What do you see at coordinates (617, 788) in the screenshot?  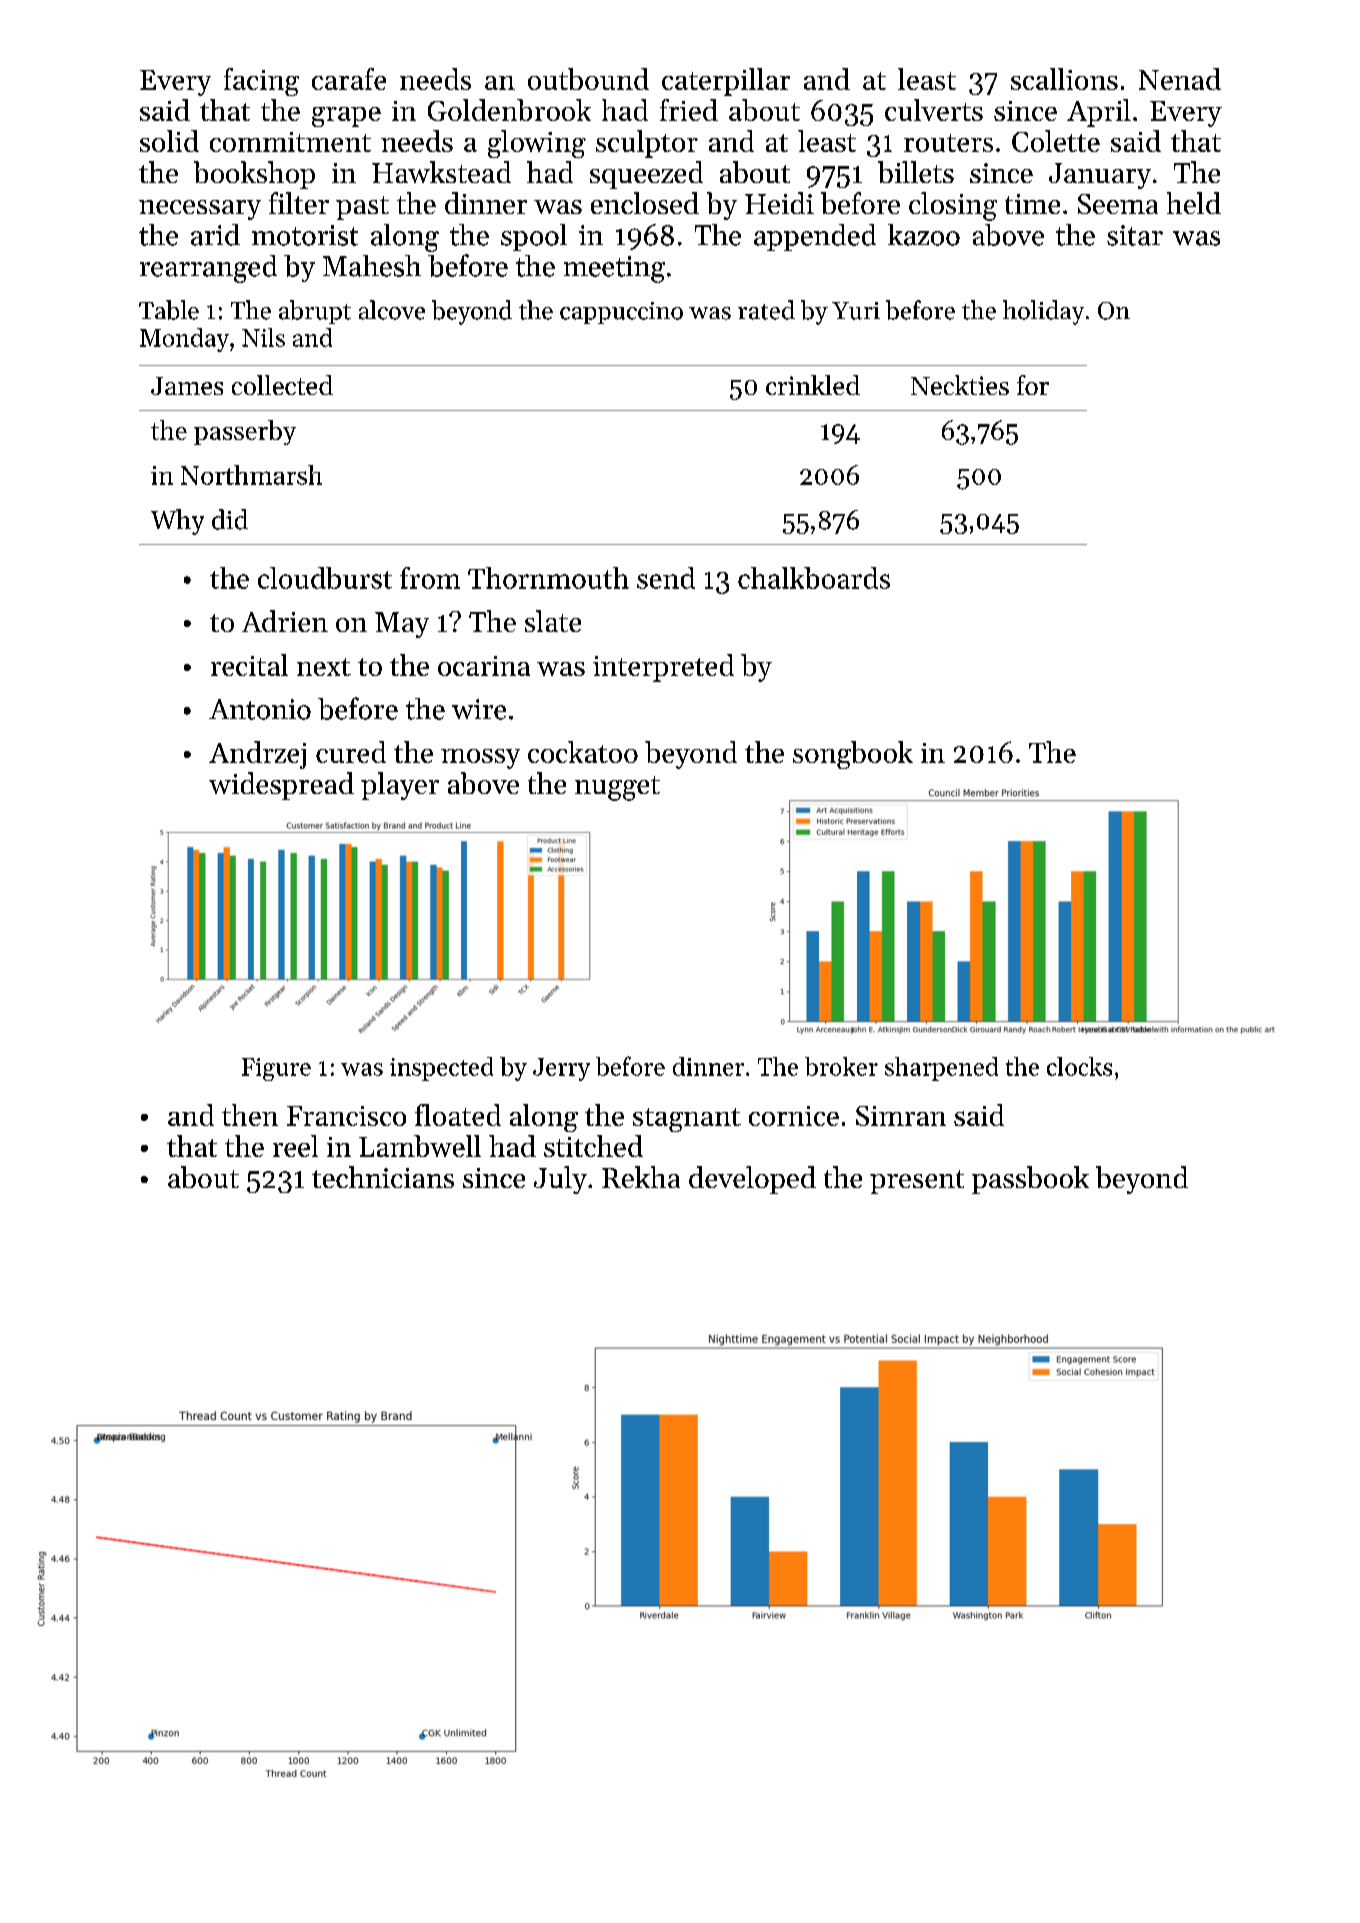 I see `nugget` at bounding box center [617, 788].
